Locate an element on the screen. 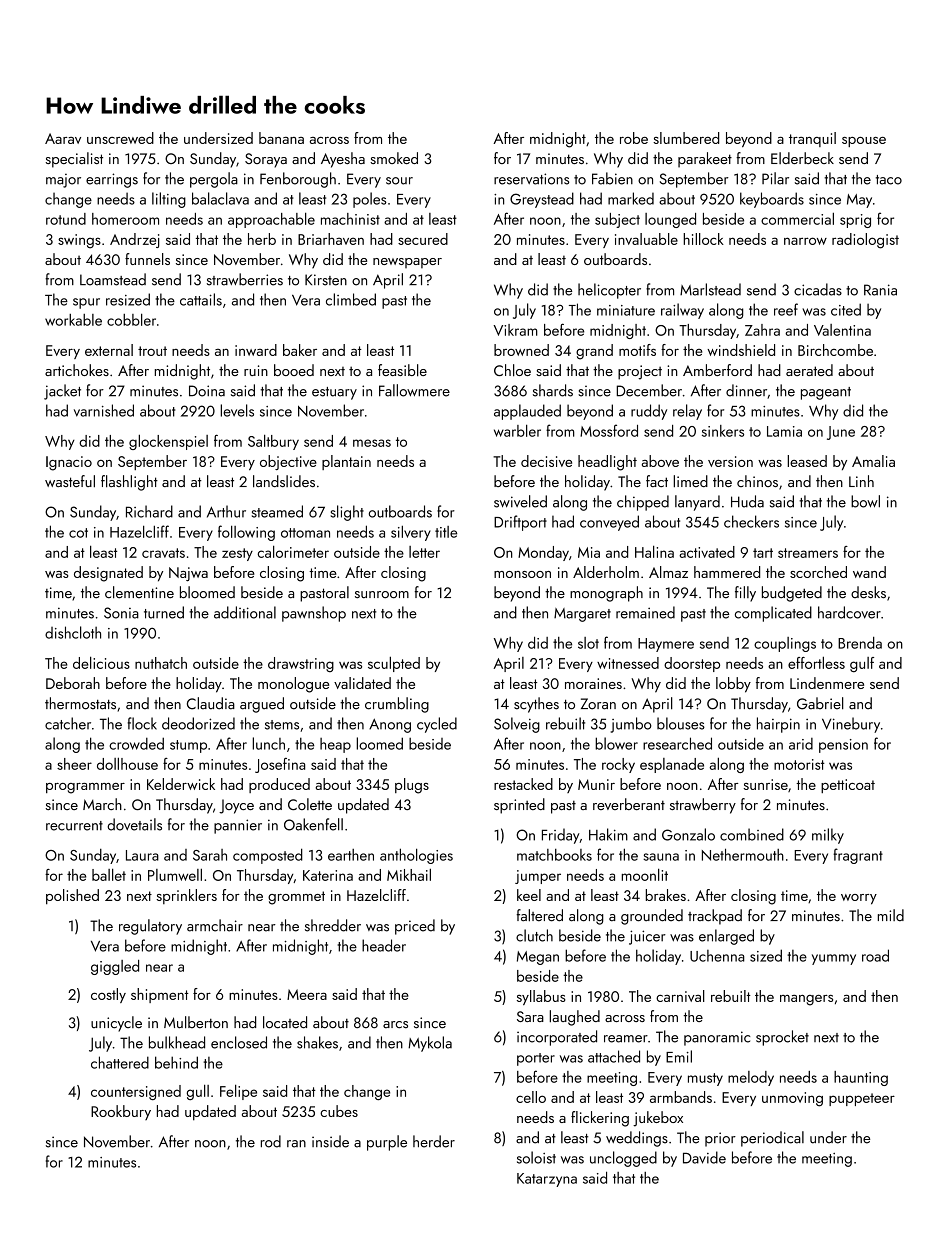 This screenshot has height=1233, width=952. banana is located at coordinates (281, 138).
